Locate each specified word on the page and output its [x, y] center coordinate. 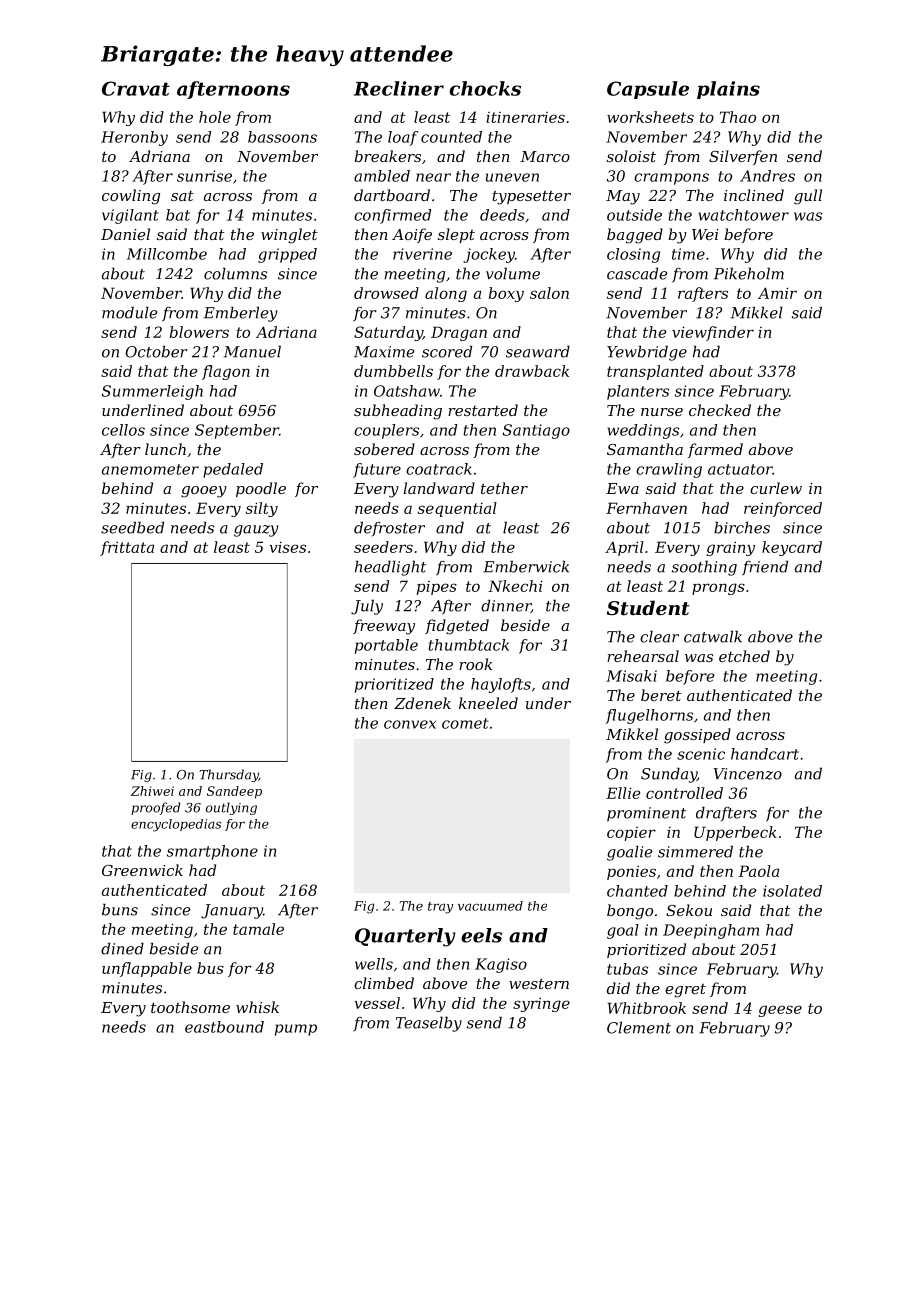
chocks [485, 88]
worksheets [650, 117]
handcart [765, 754]
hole [215, 117]
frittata [127, 548]
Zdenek [422, 703]
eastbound [224, 1027]
